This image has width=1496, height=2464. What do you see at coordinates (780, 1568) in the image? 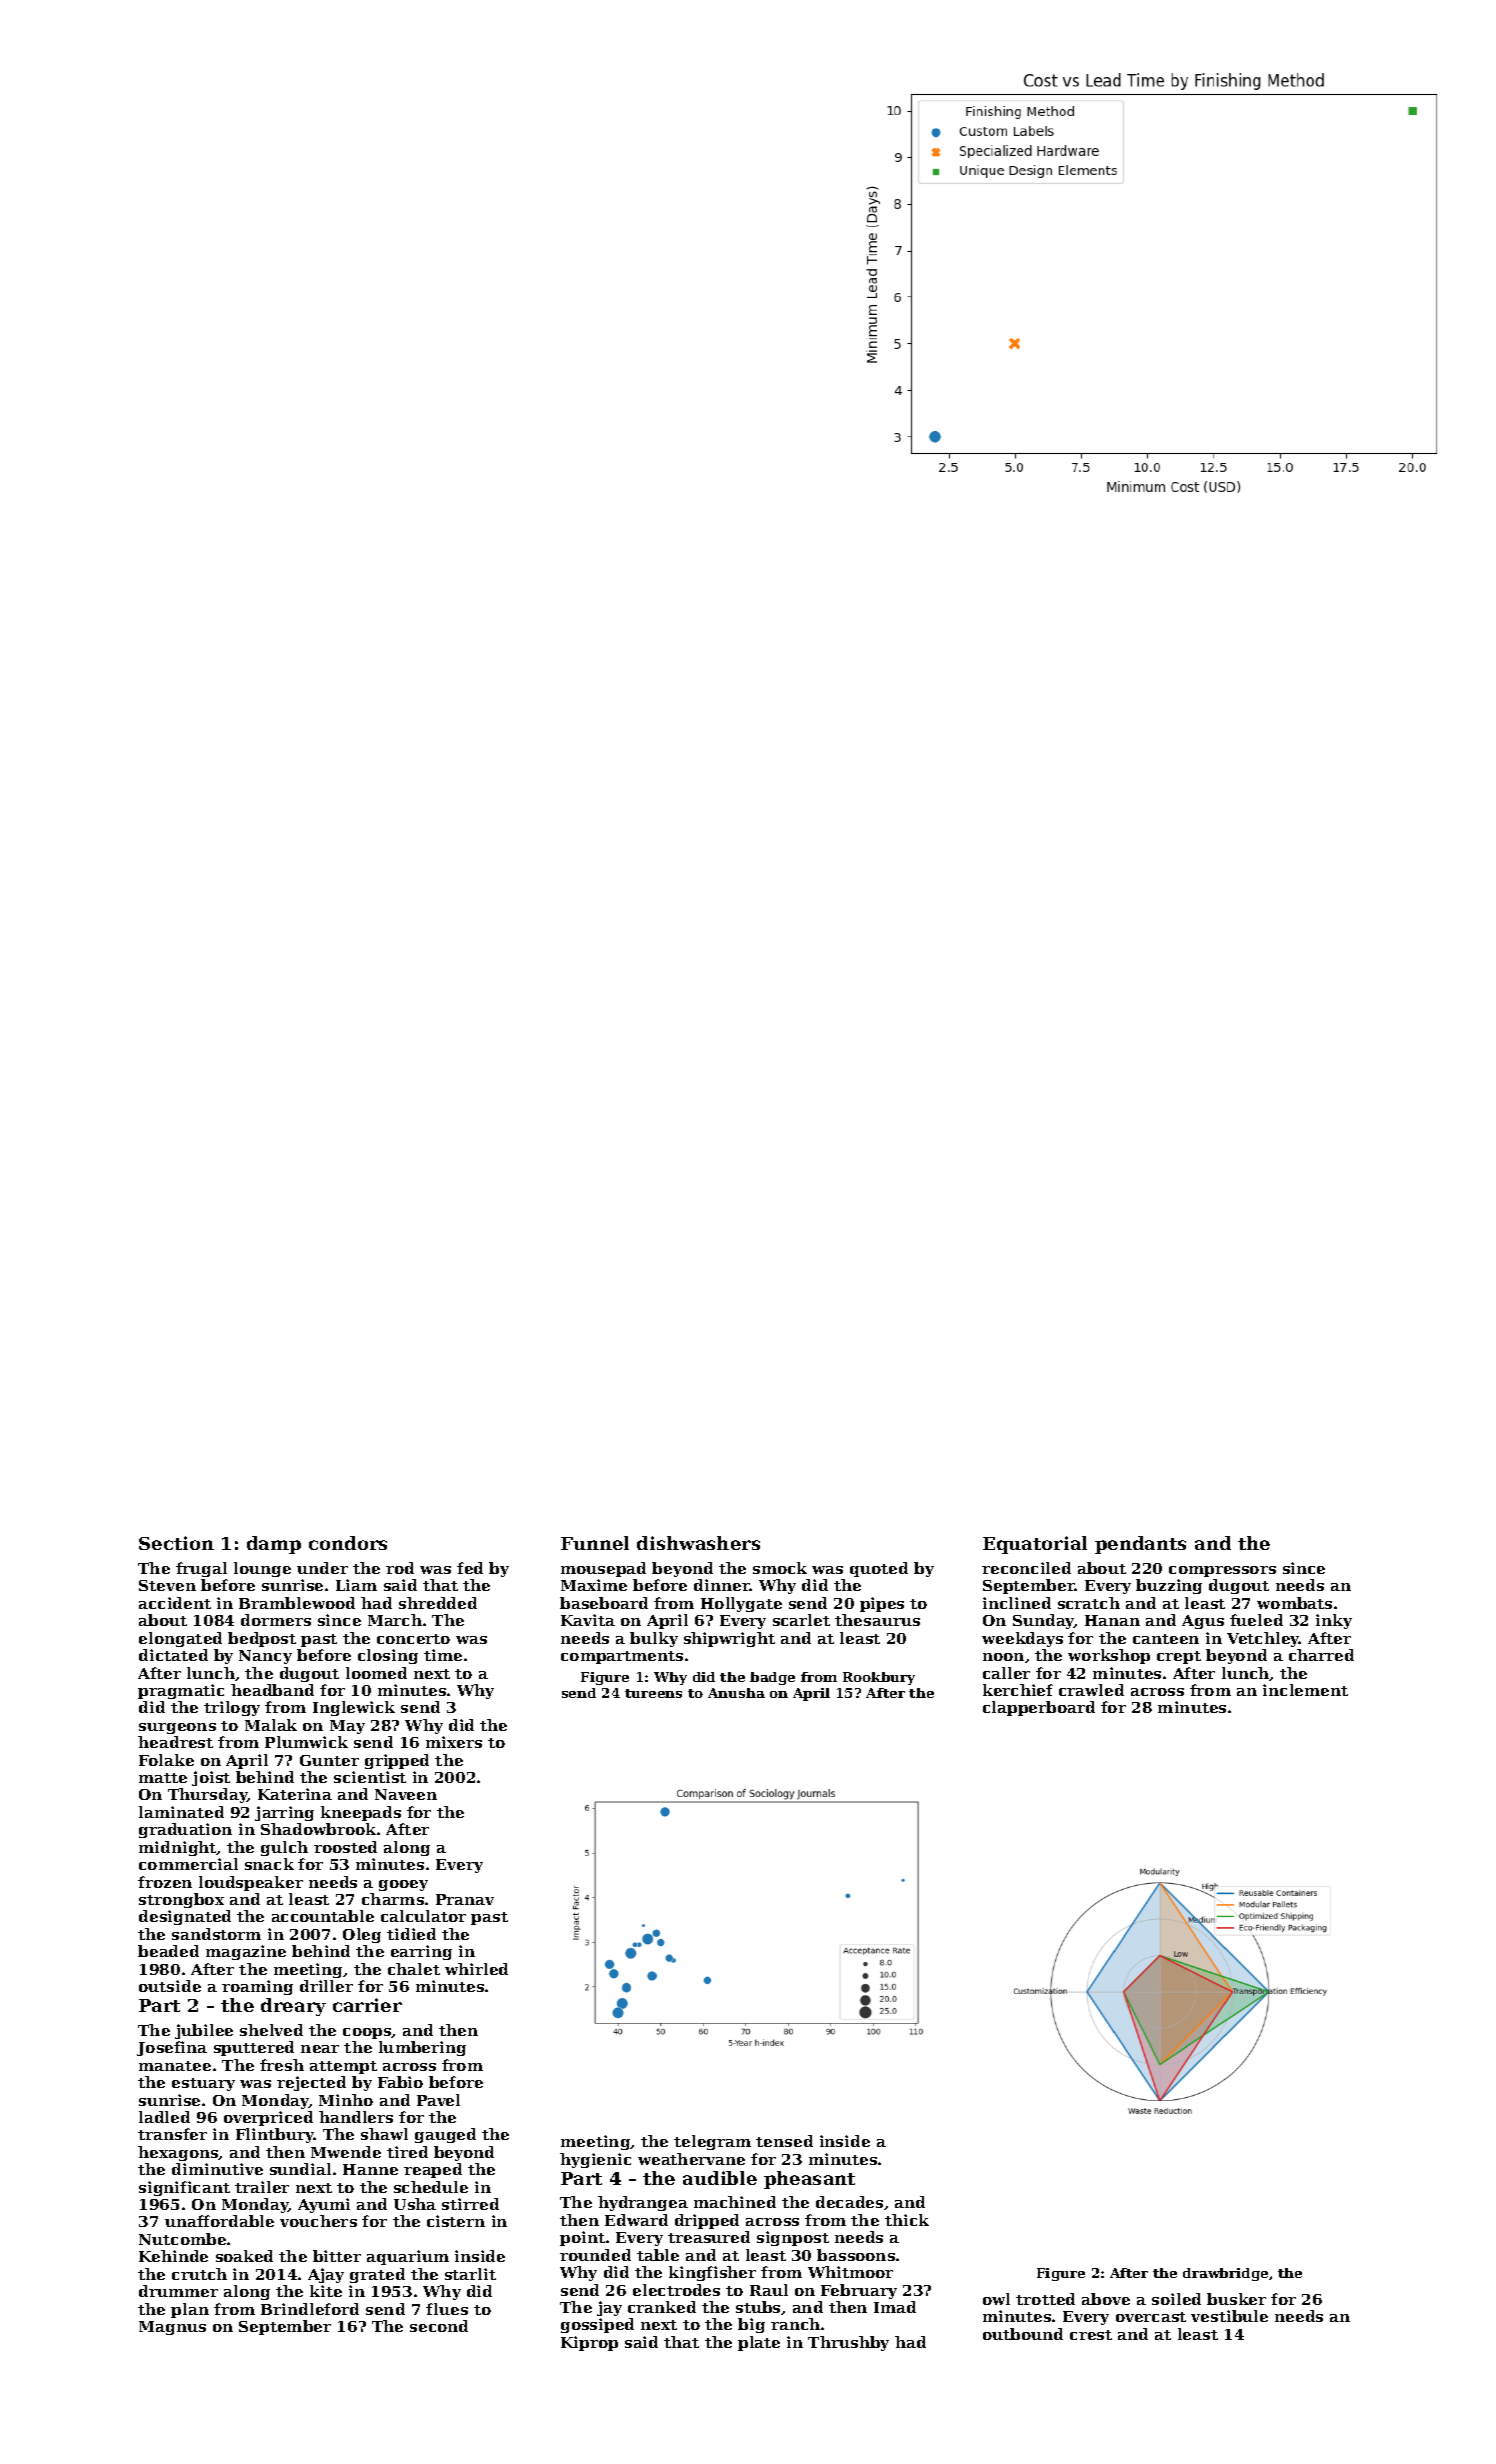
I see `smock` at bounding box center [780, 1568].
